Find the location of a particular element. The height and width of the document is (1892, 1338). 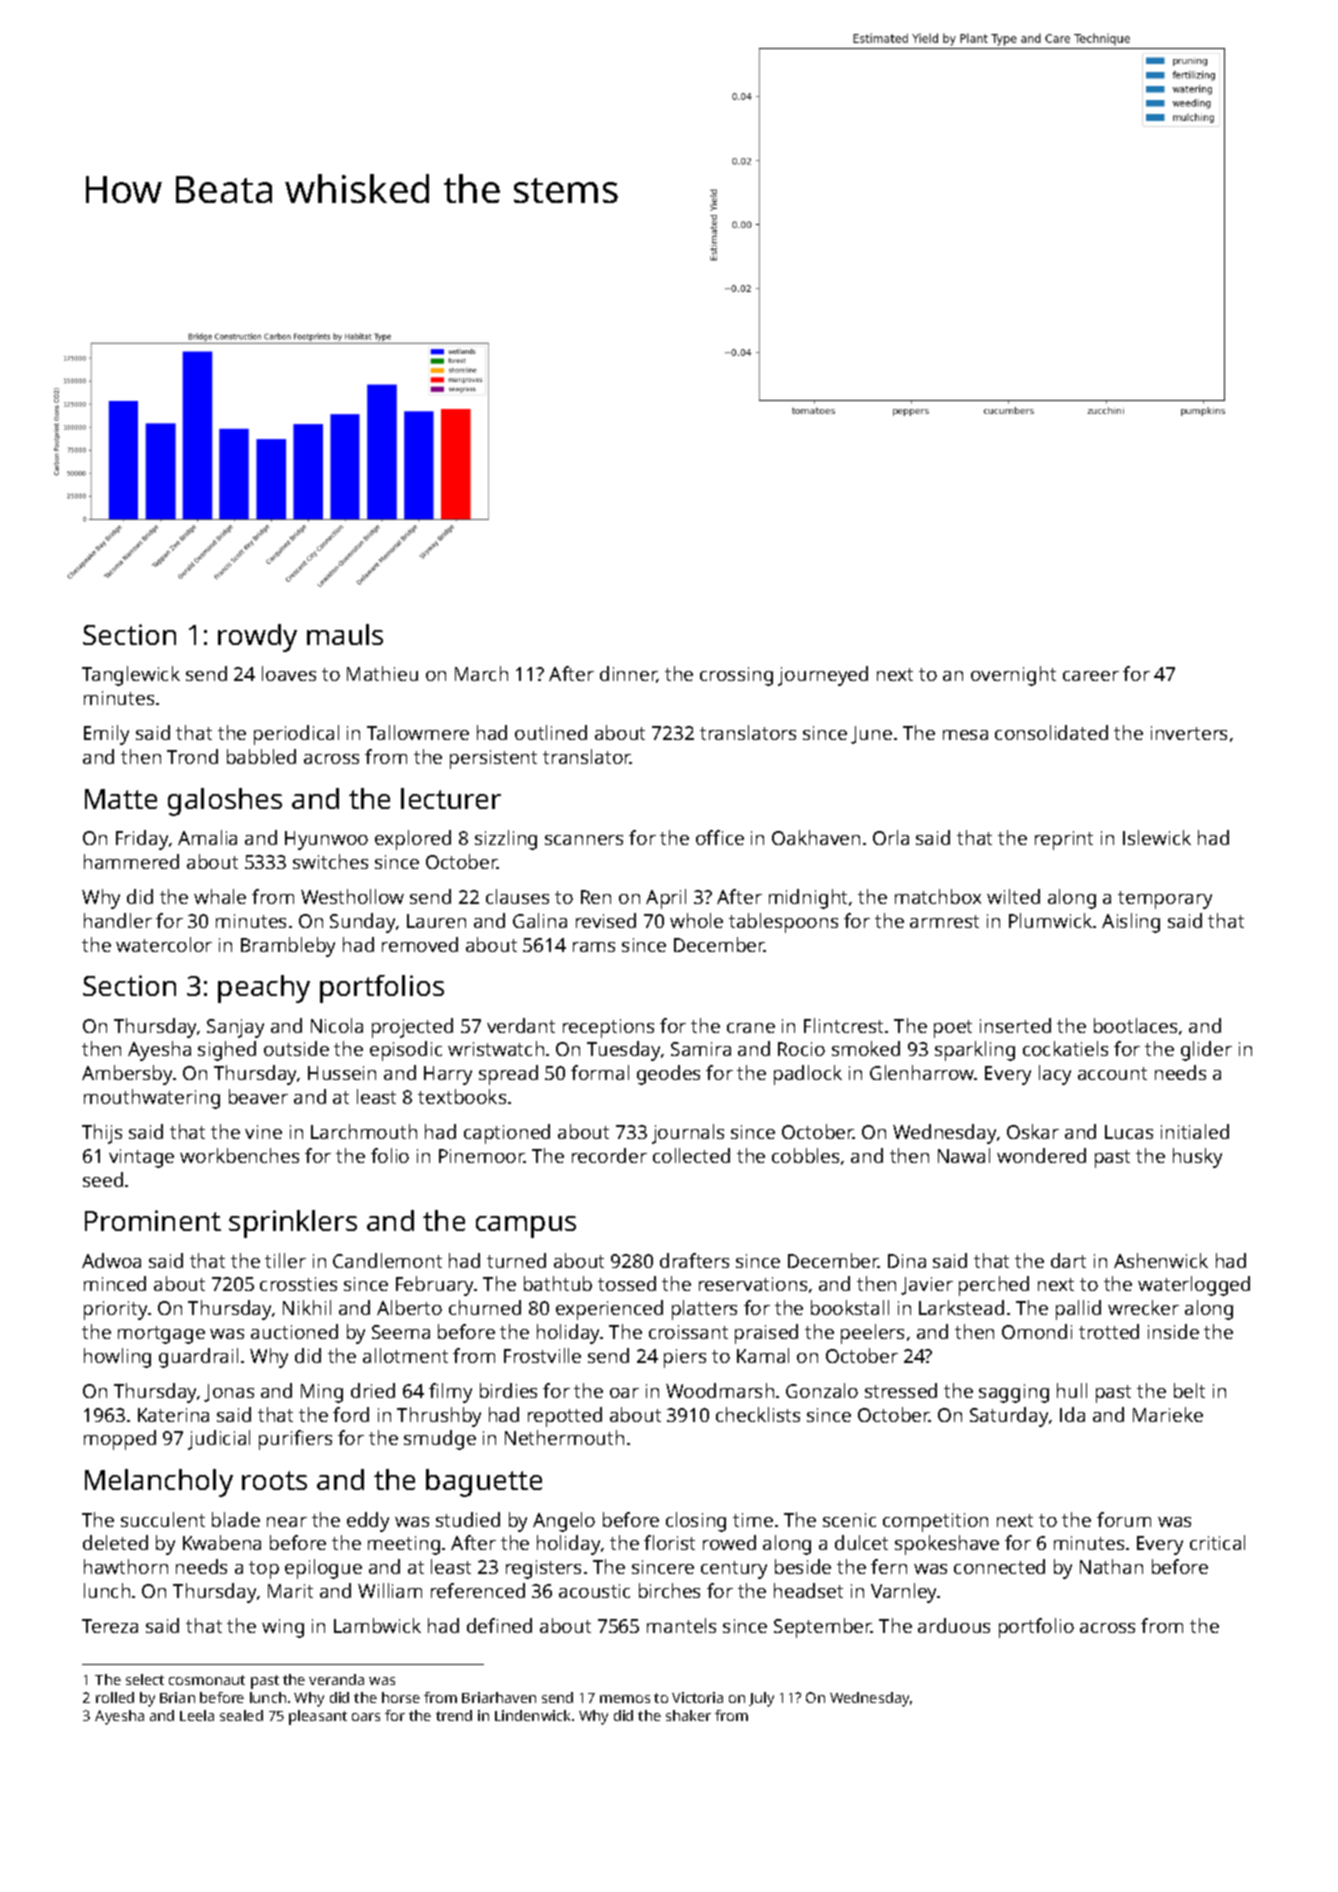

crossing is located at coordinates (736, 676).
